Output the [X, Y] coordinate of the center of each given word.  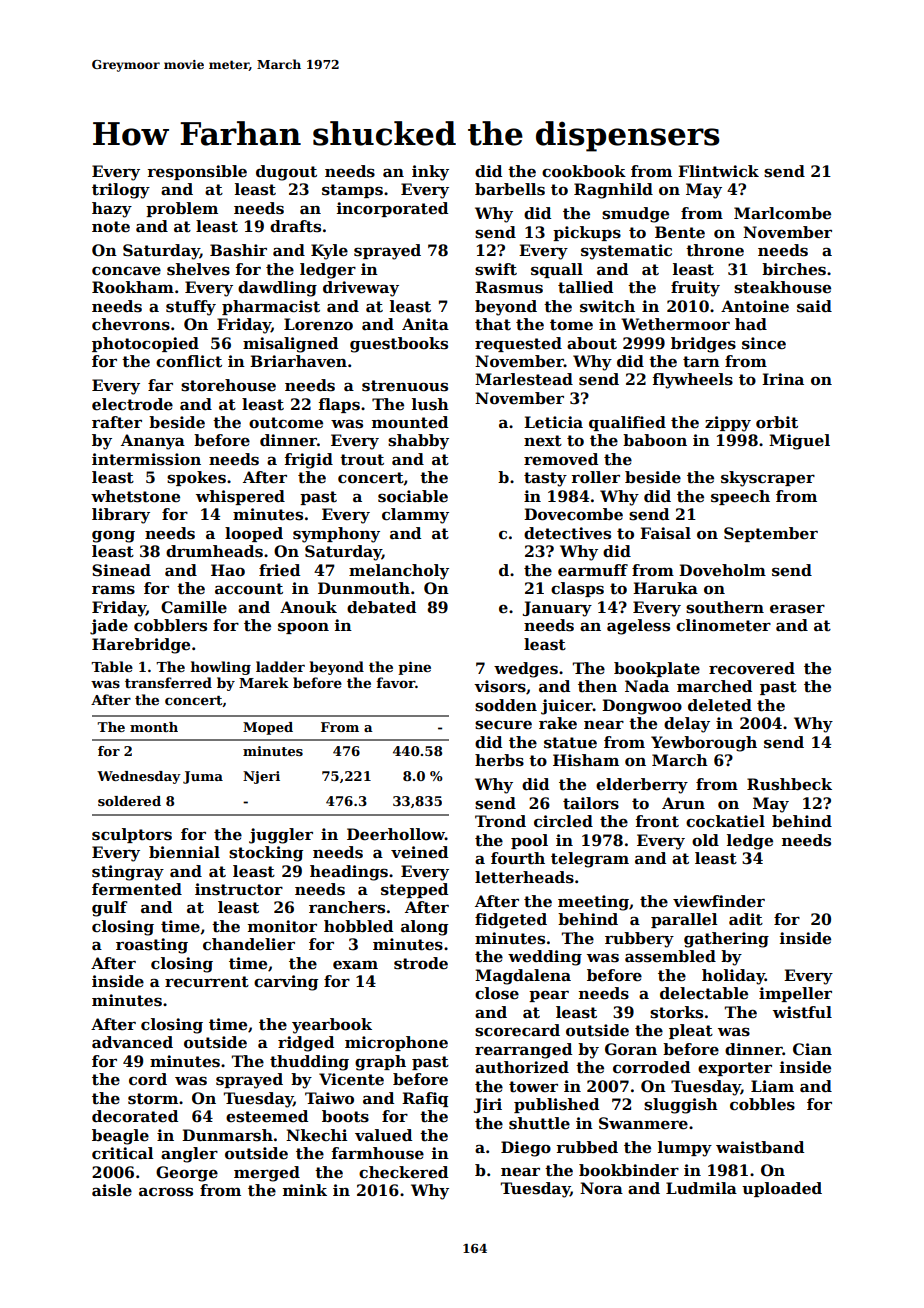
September [771, 534]
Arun [683, 803]
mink [305, 1190]
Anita [425, 324]
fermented [137, 889]
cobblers [170, 625]
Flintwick [718, 171]
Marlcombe [782, 213]
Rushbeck [789, 784]
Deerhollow [396, 834]
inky [430, 173]
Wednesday [139, 777]
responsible [197, 172]
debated [381, 607]
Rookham [133, 287]
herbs [499, 760]
